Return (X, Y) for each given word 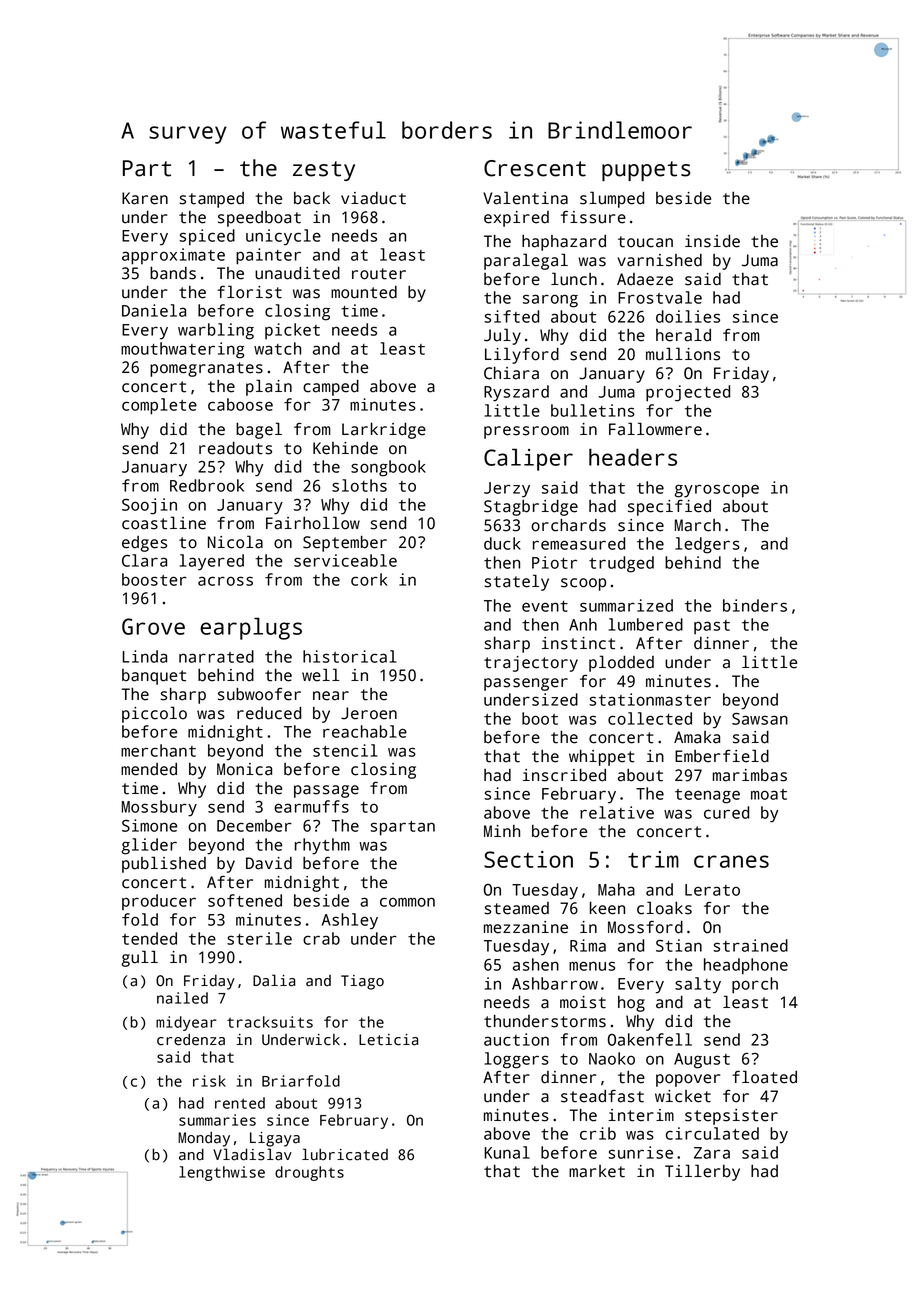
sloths (359, 485)
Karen (145, 198)
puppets (646, 171)
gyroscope (717, 491)
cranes (731, 861)
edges (144, 544)
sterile (259, 938)
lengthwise (222, 1173)
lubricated (345, 1154)
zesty (324, 171)
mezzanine (526, 927)
